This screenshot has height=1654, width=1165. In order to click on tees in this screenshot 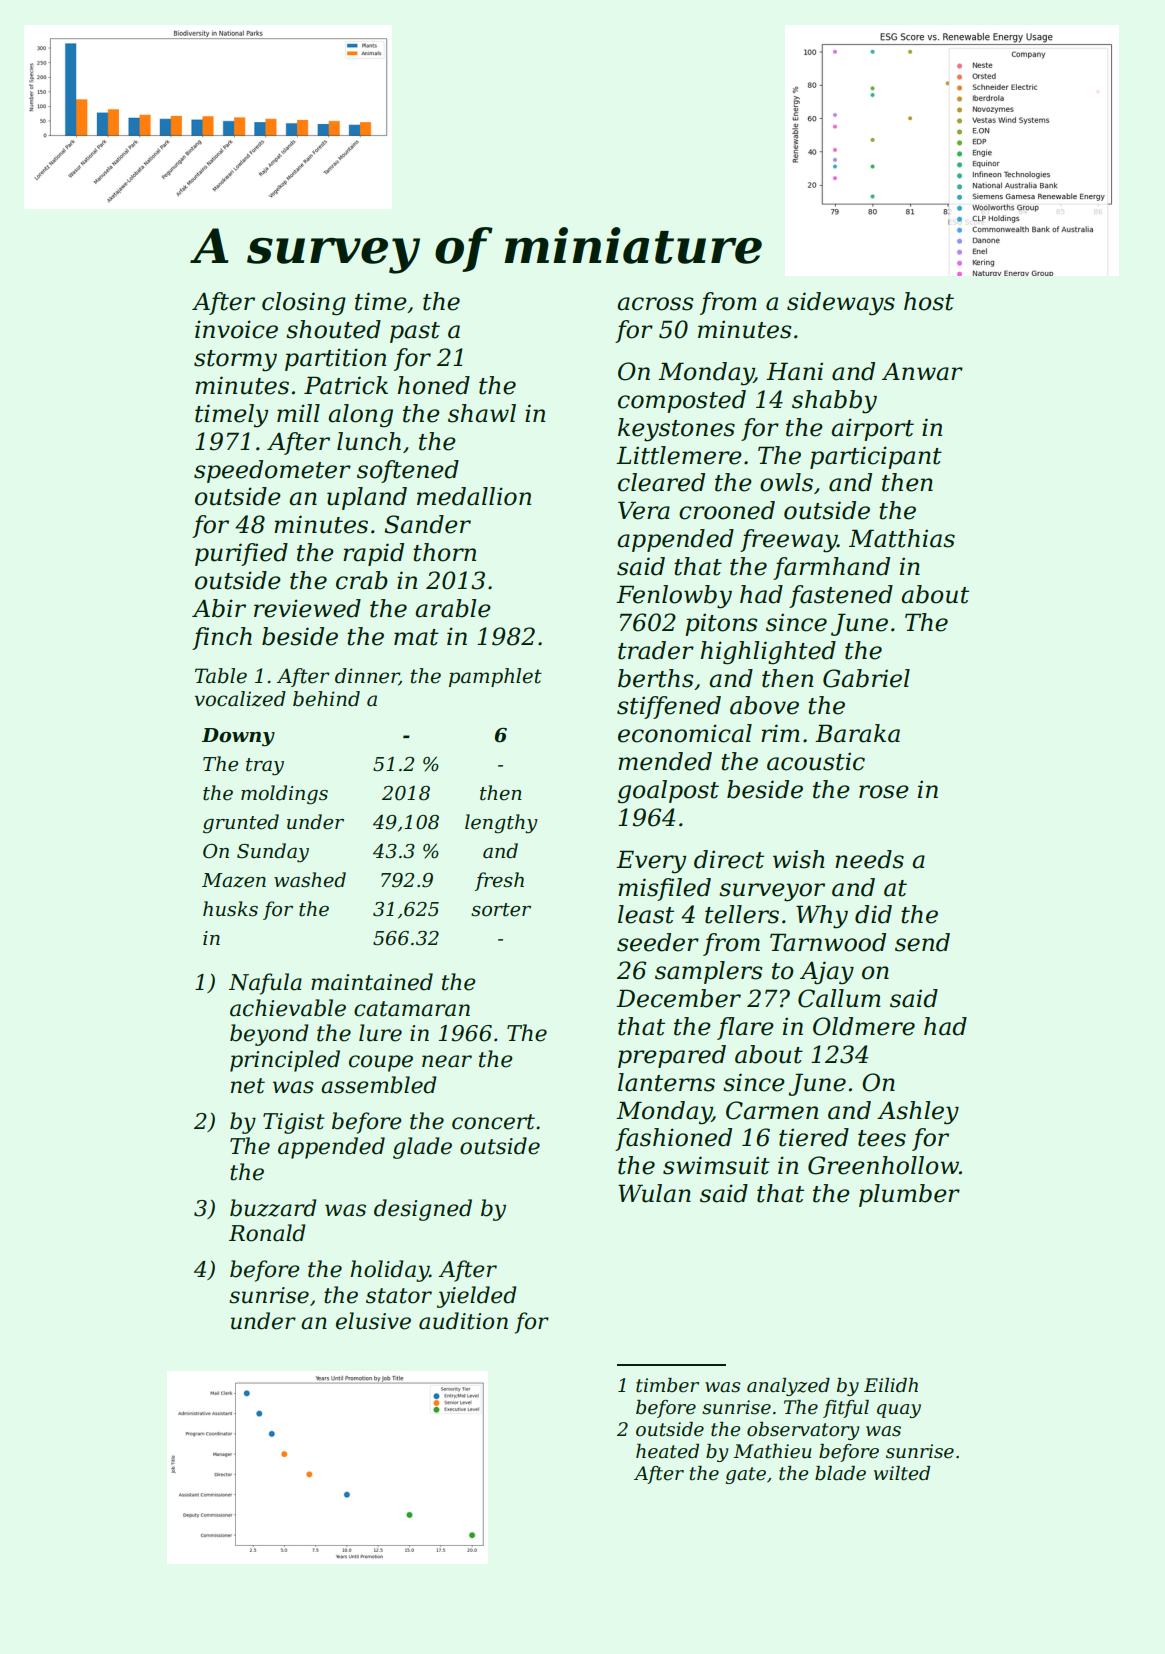, I will do `click(882, 1138)`.
